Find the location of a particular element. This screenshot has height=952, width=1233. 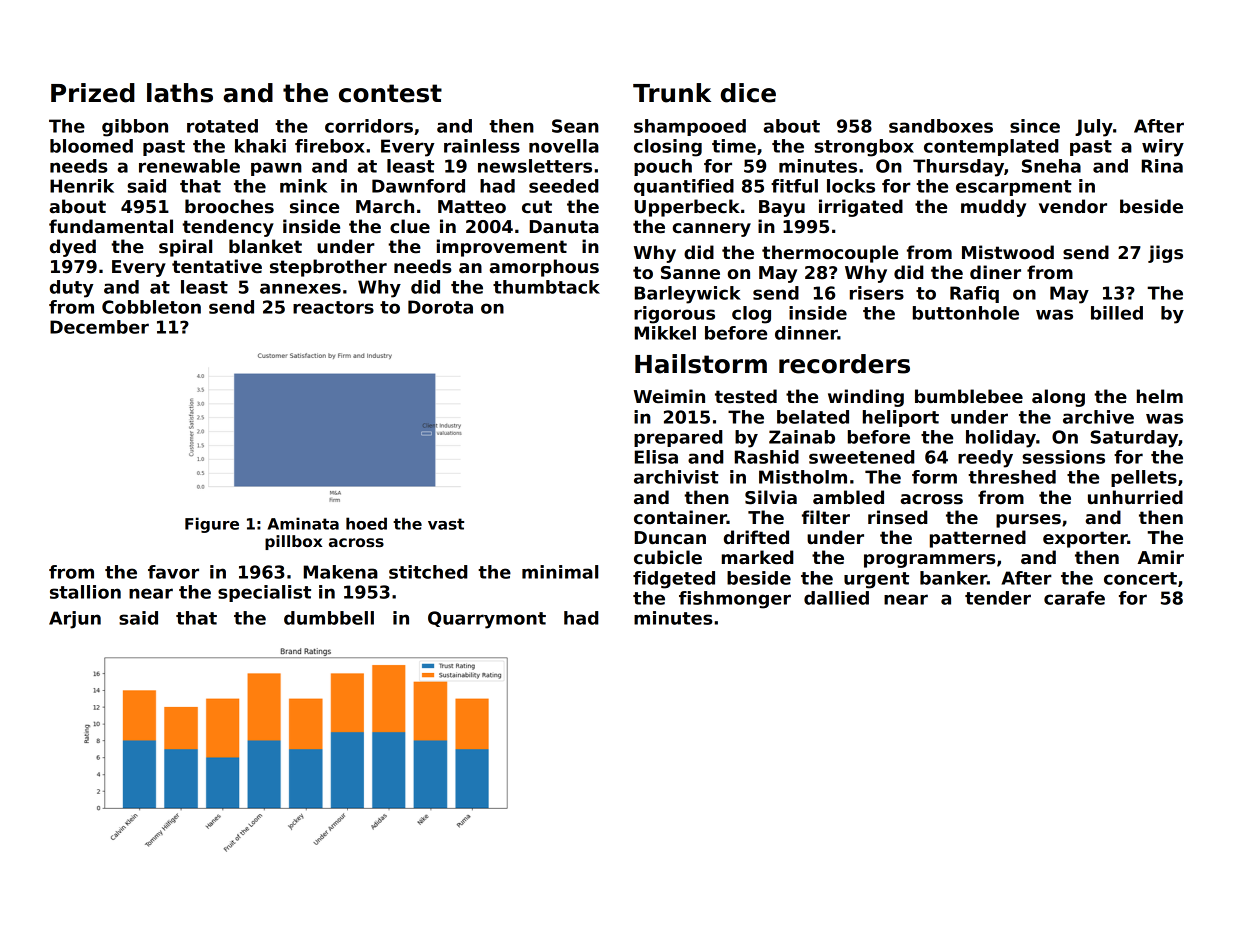

Arjun is located at coordinates (75, 620).
